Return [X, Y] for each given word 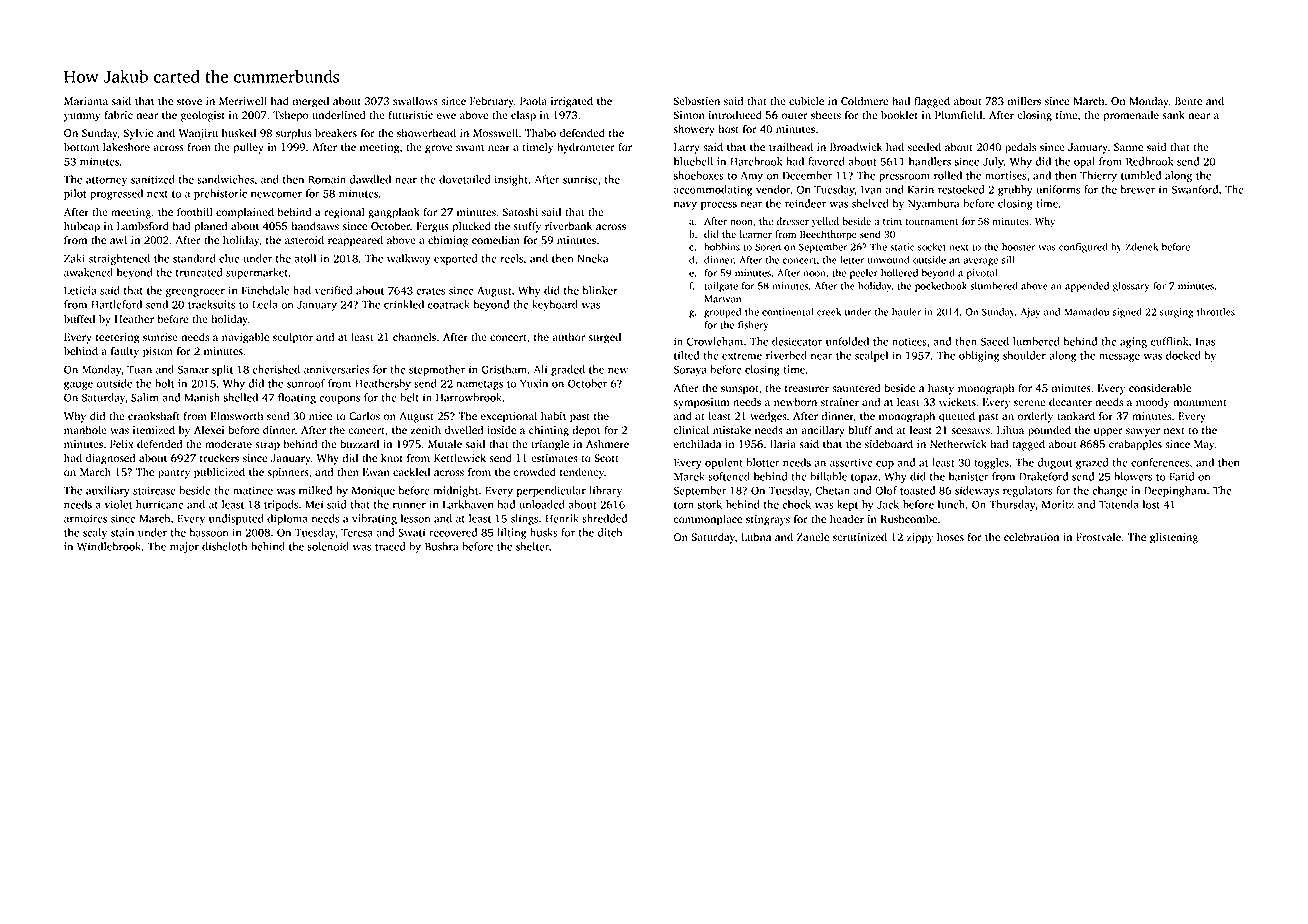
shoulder [1024, 355]
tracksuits [211, 304]
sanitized [153, 179]
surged [605, 338]
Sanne [1128, 147]
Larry [687, 148]
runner [409, 506]
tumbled [1141, 175]
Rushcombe [909, 519]
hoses [950, 537]
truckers [219, 458]
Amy [751, 177]
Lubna [756, 536]
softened [729, 476]
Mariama [86, 101]
